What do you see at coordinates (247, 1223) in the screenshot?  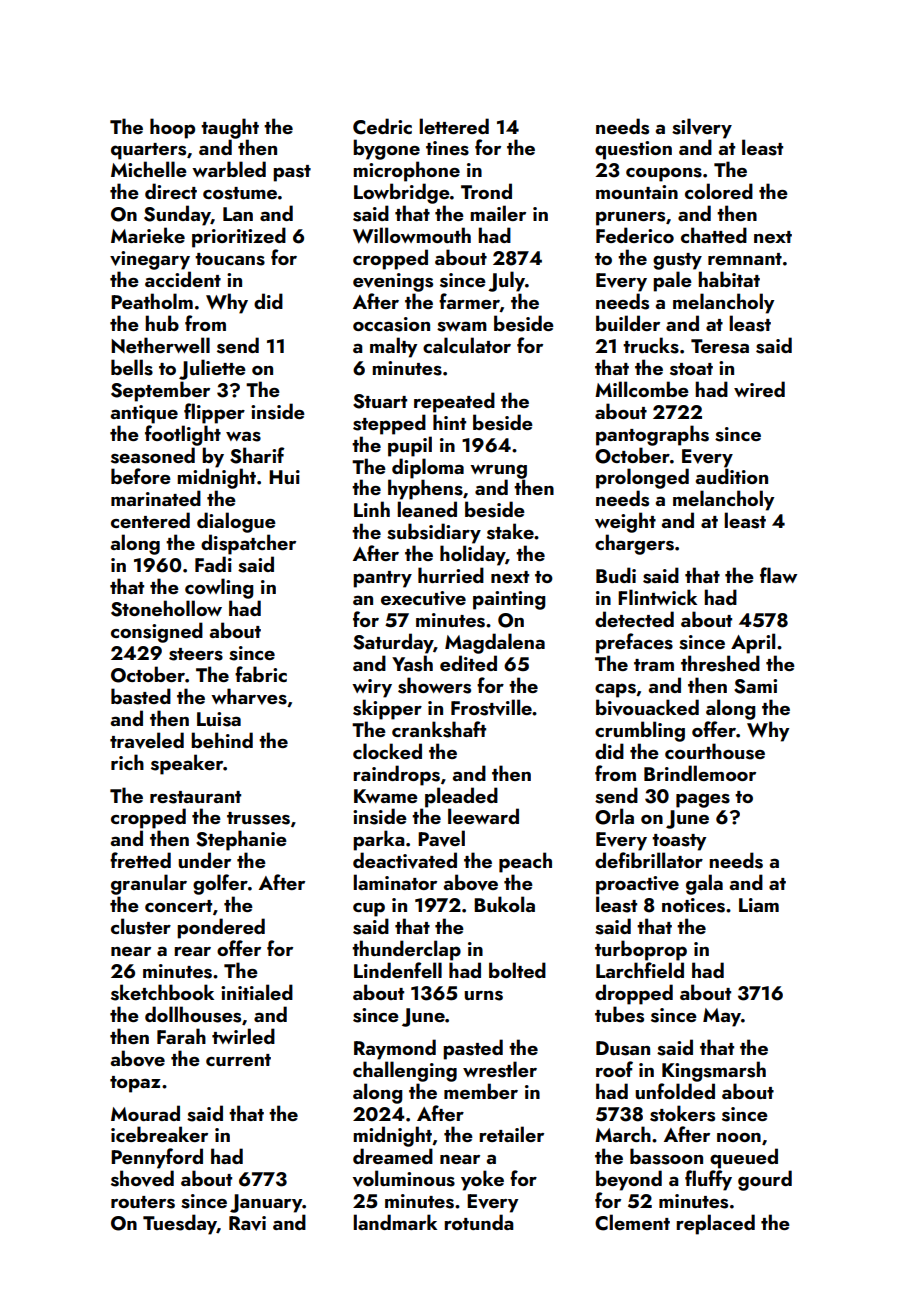 I see `Ravi` at bounding box center [247, 1223].
